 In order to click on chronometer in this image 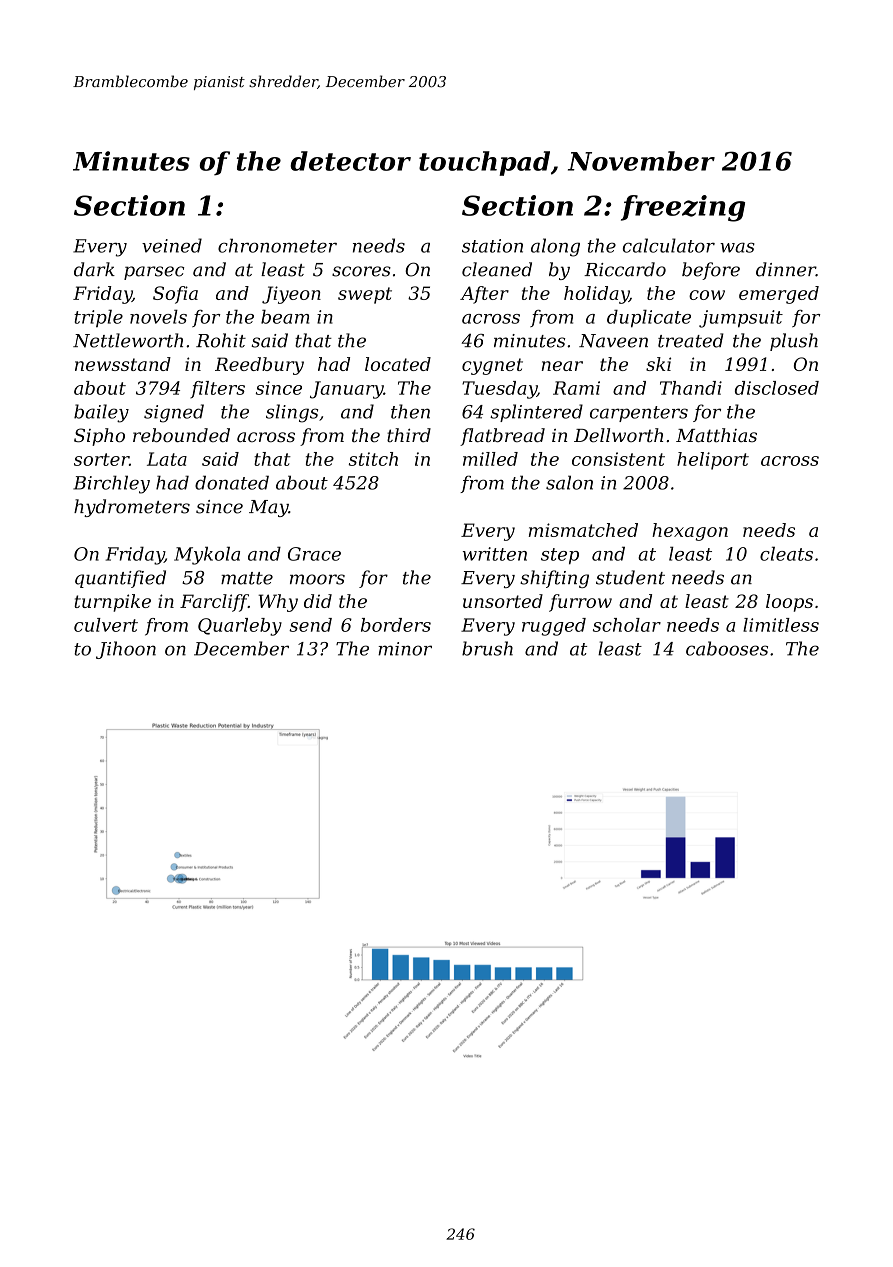, I will do `click(277, 245)`.
